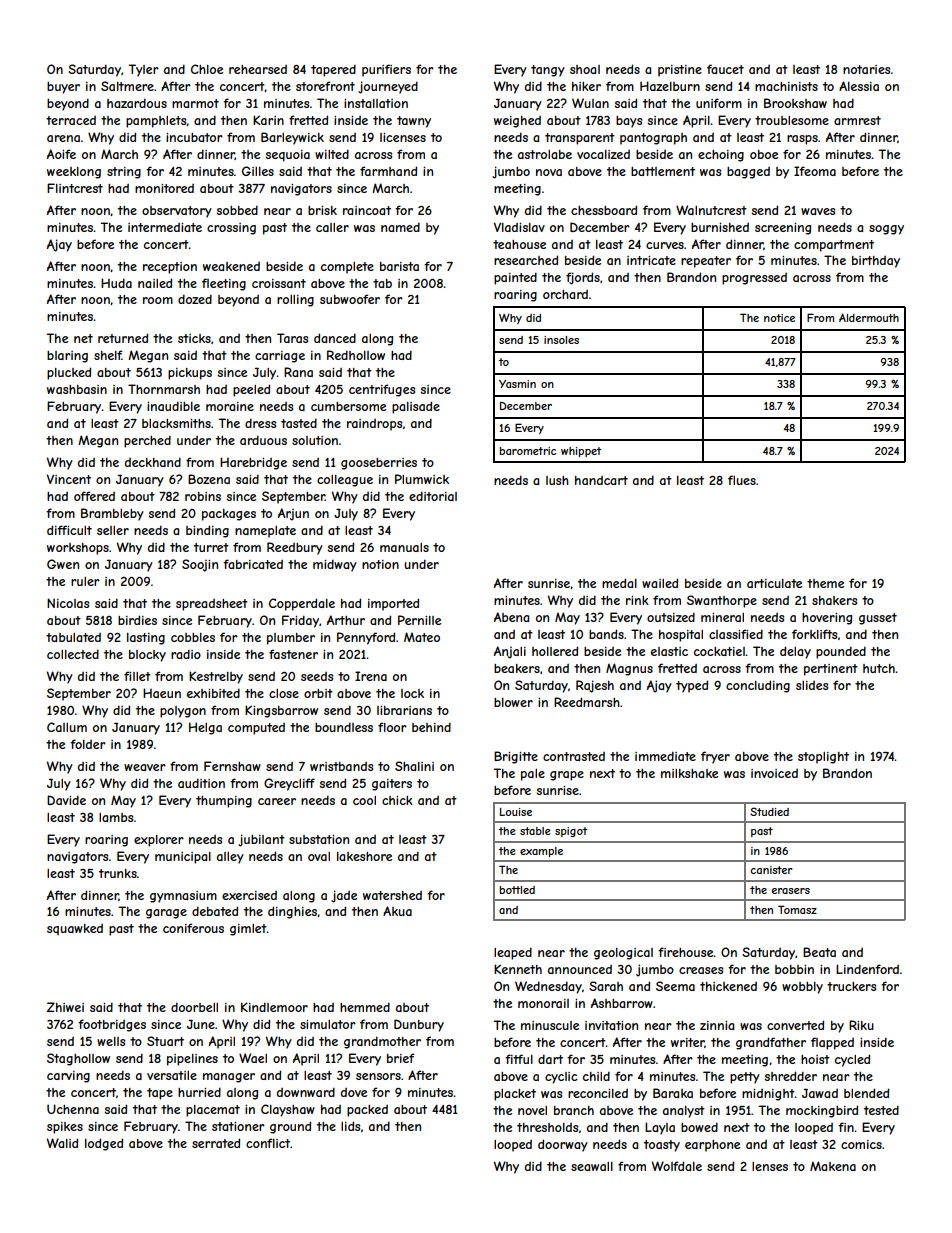  What do you see at coordinates (866, 69) in the document?
I see `notaries` at bounding box center [866, 69].
